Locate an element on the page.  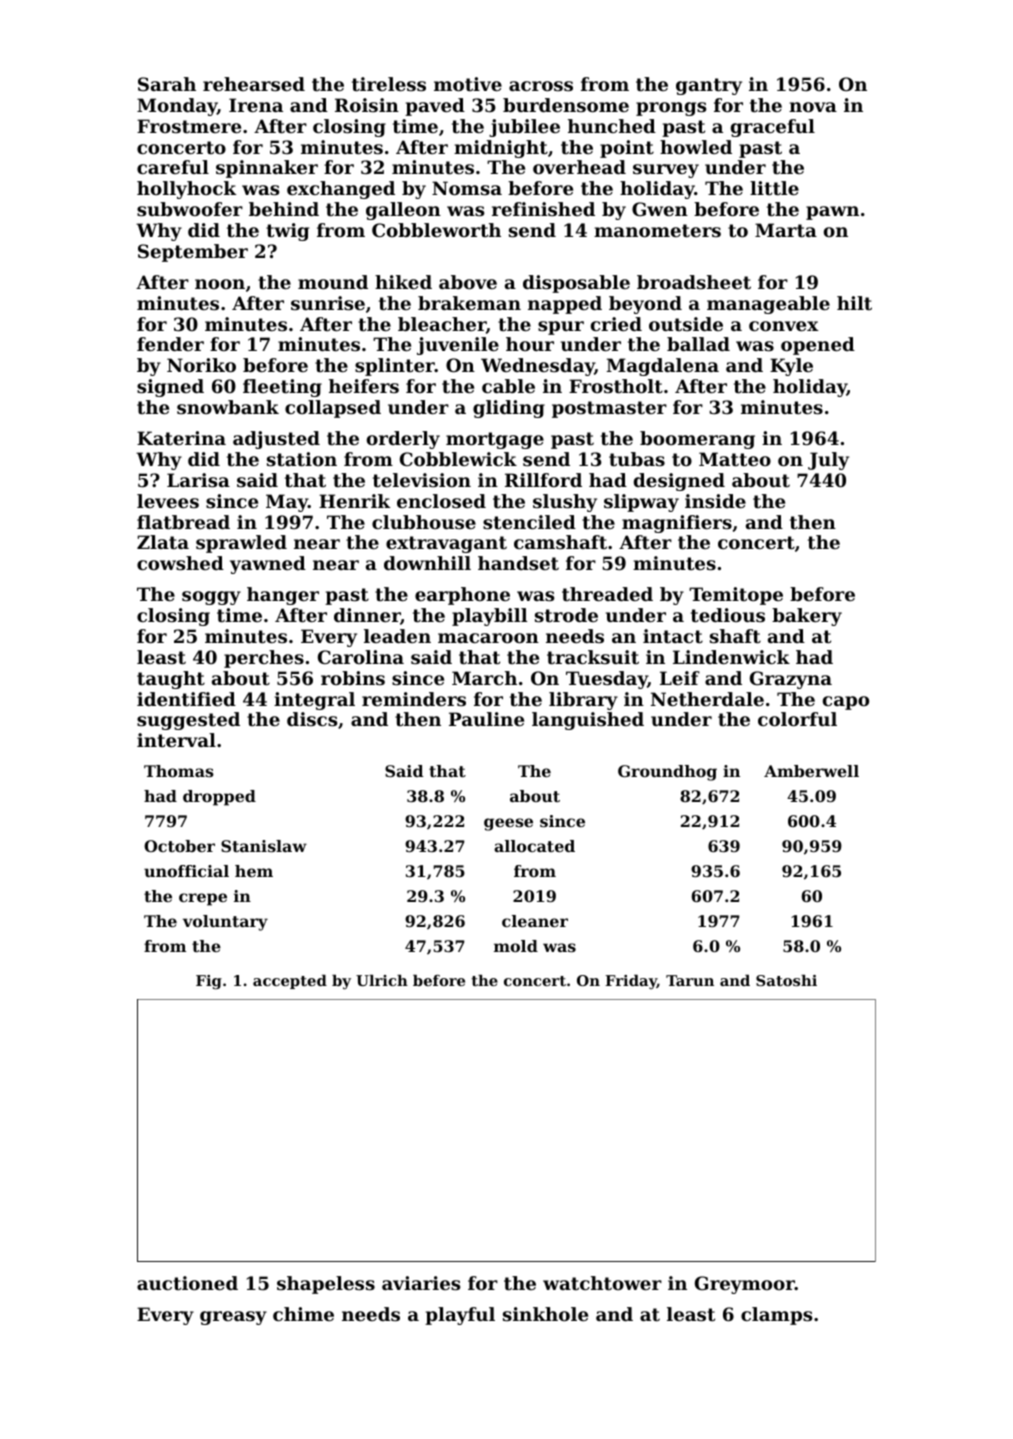
inside is located at coordinates (715, 501).
